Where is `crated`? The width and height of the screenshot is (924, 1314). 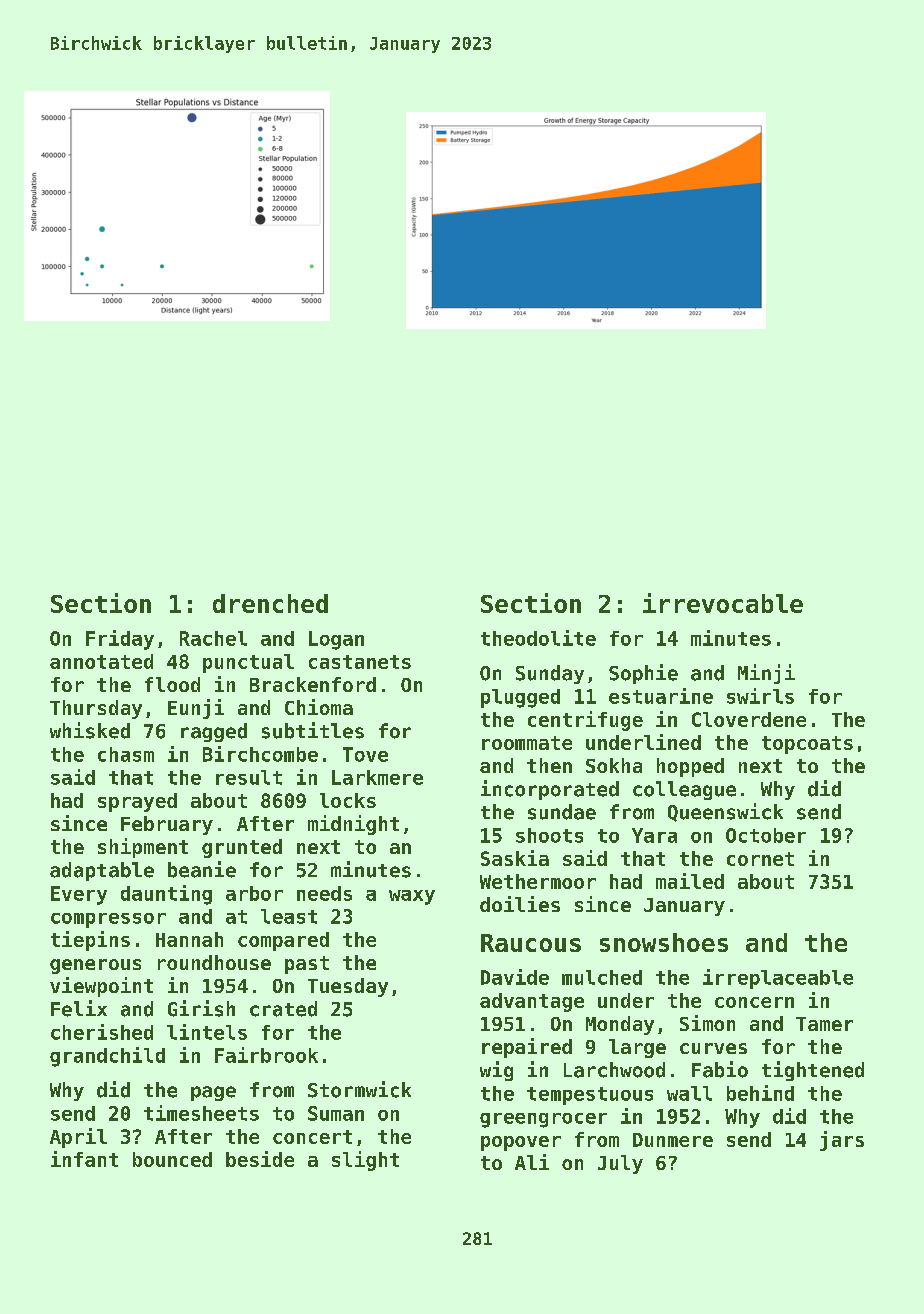 crated is located at coordinates (283, 1009).
